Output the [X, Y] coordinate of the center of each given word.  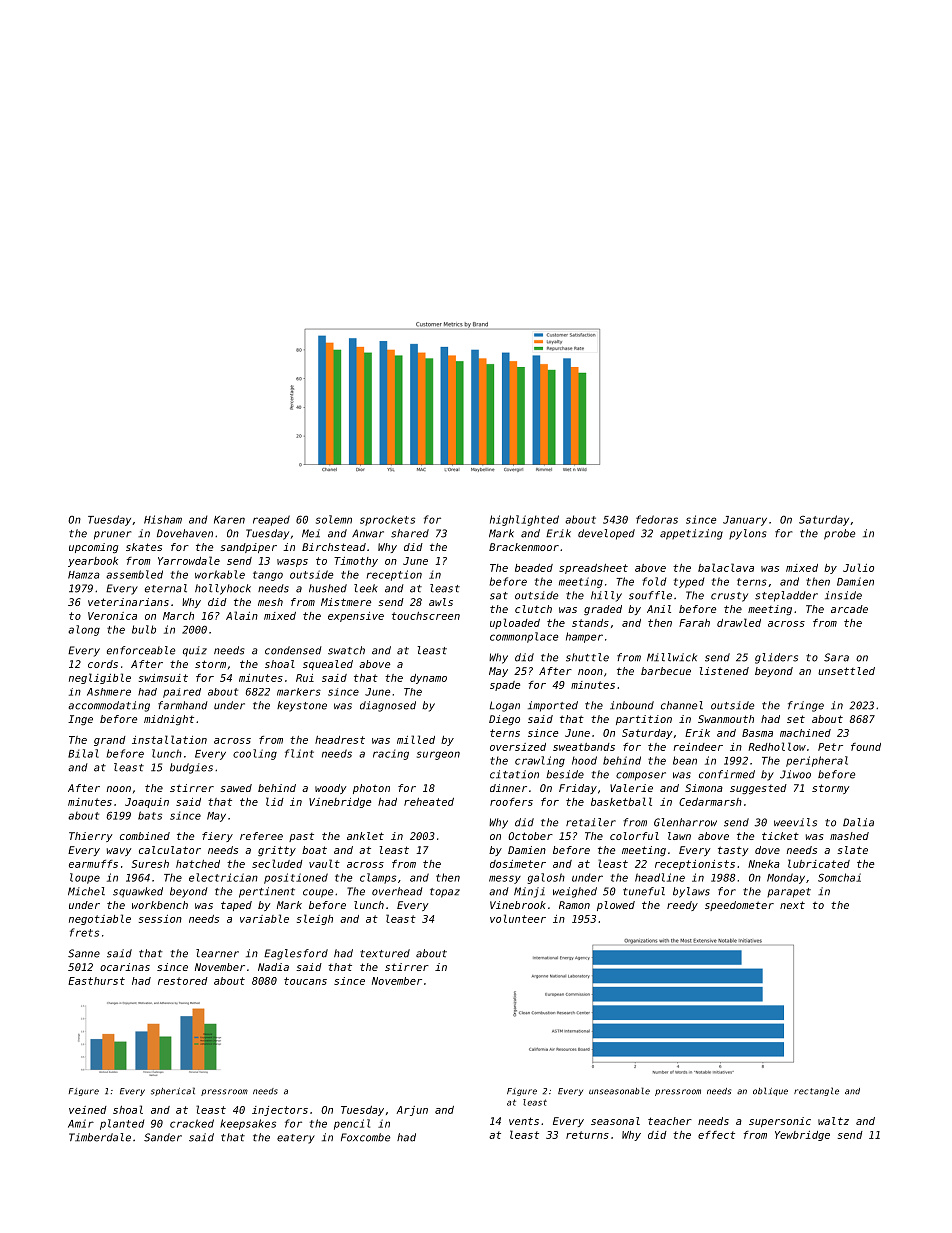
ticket [780, 836]
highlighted [524, 520]
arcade [849, 609]
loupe [85, 878]
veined [88, 1110]
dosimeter [518, 864]
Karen [229, 520]
